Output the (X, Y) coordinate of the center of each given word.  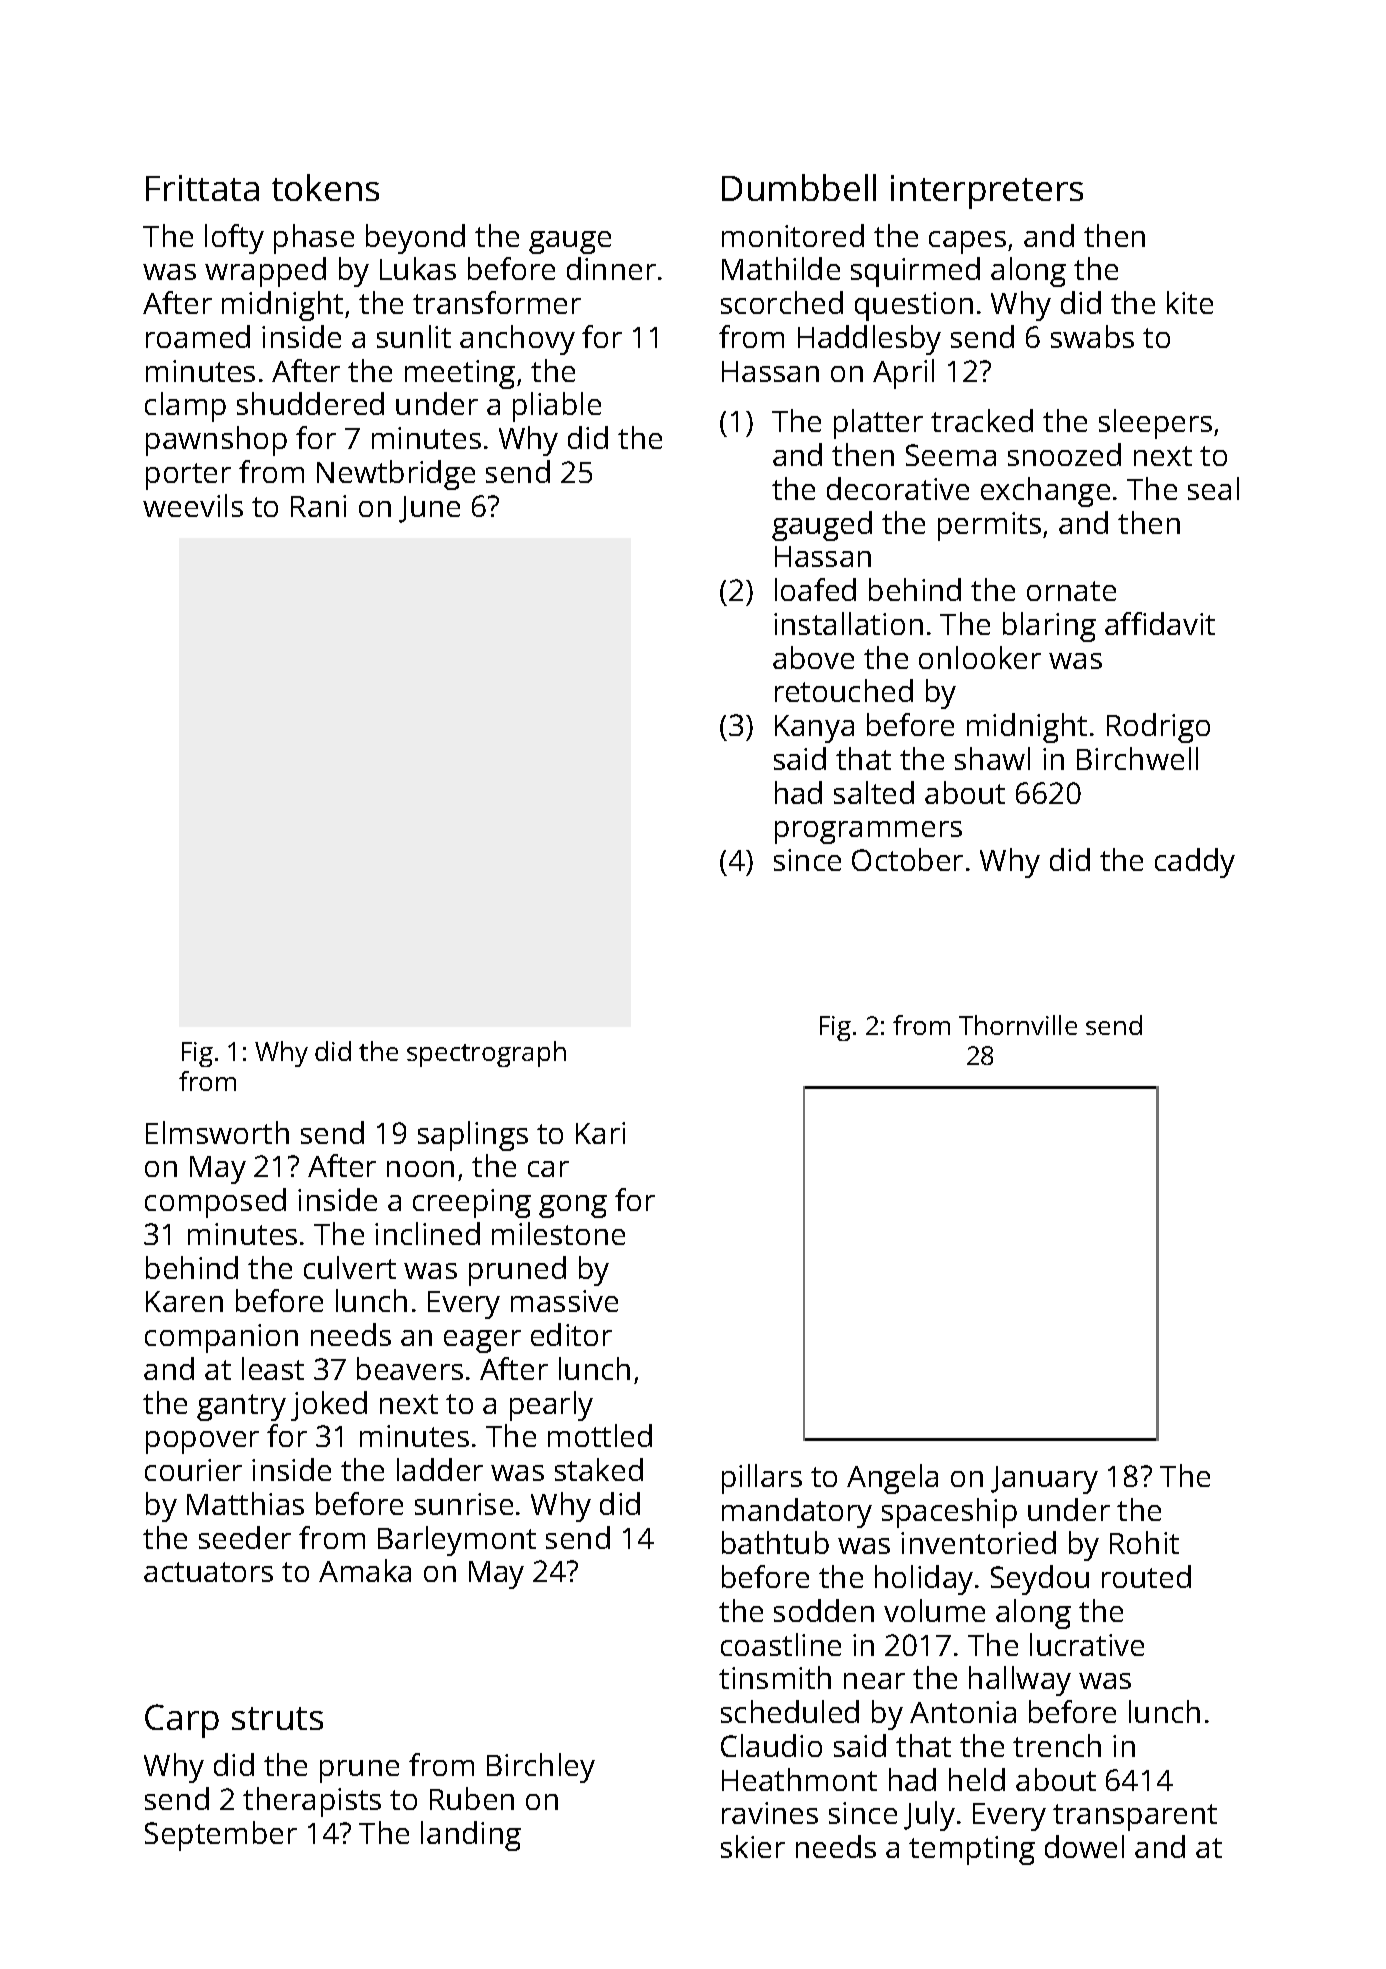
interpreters (987, 192)
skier (753, 1846)
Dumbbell (799, 187)
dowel (1084, 1846)
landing (471, 1836)
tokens (325, 187)
